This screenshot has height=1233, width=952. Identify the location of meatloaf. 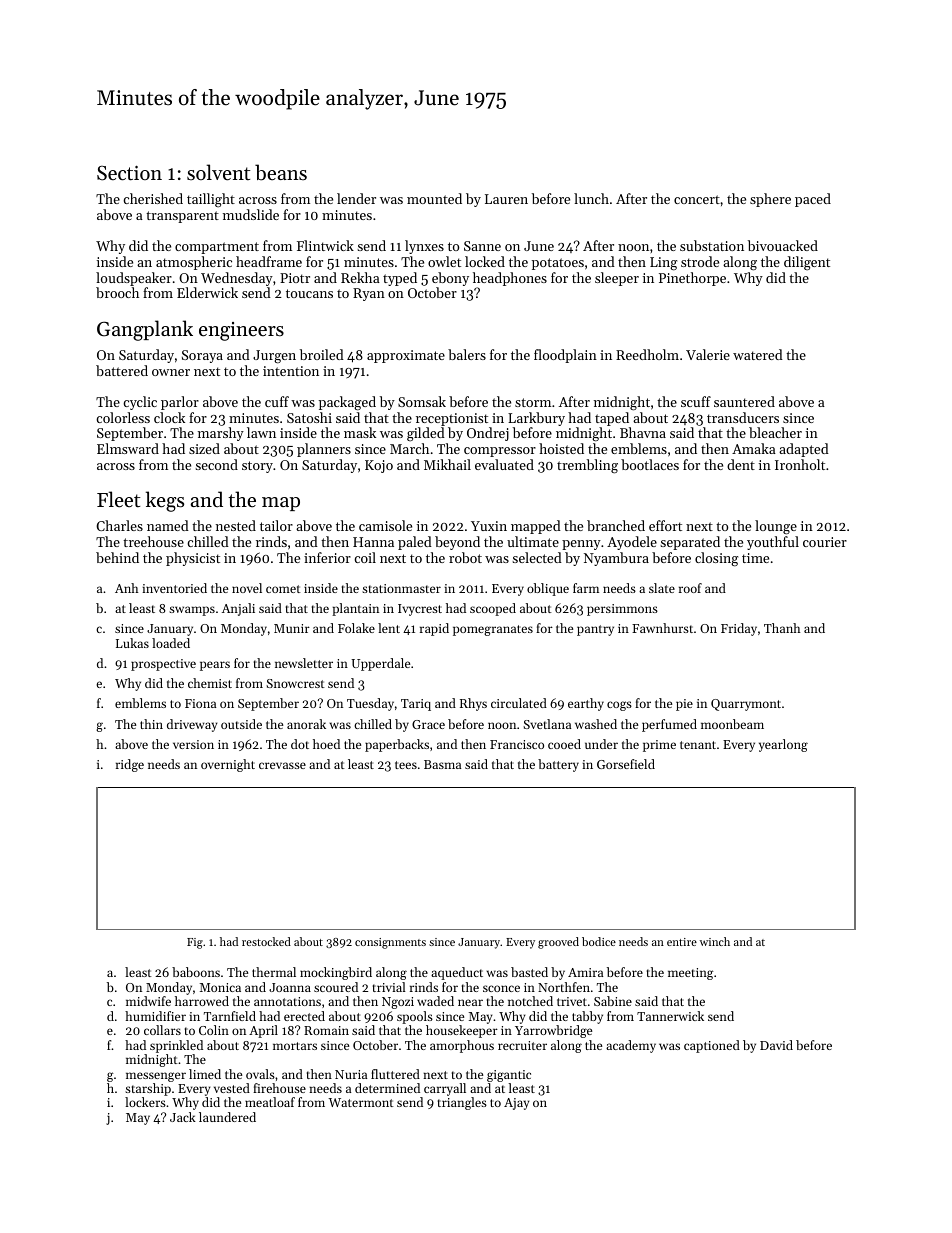
(270, 1102).
